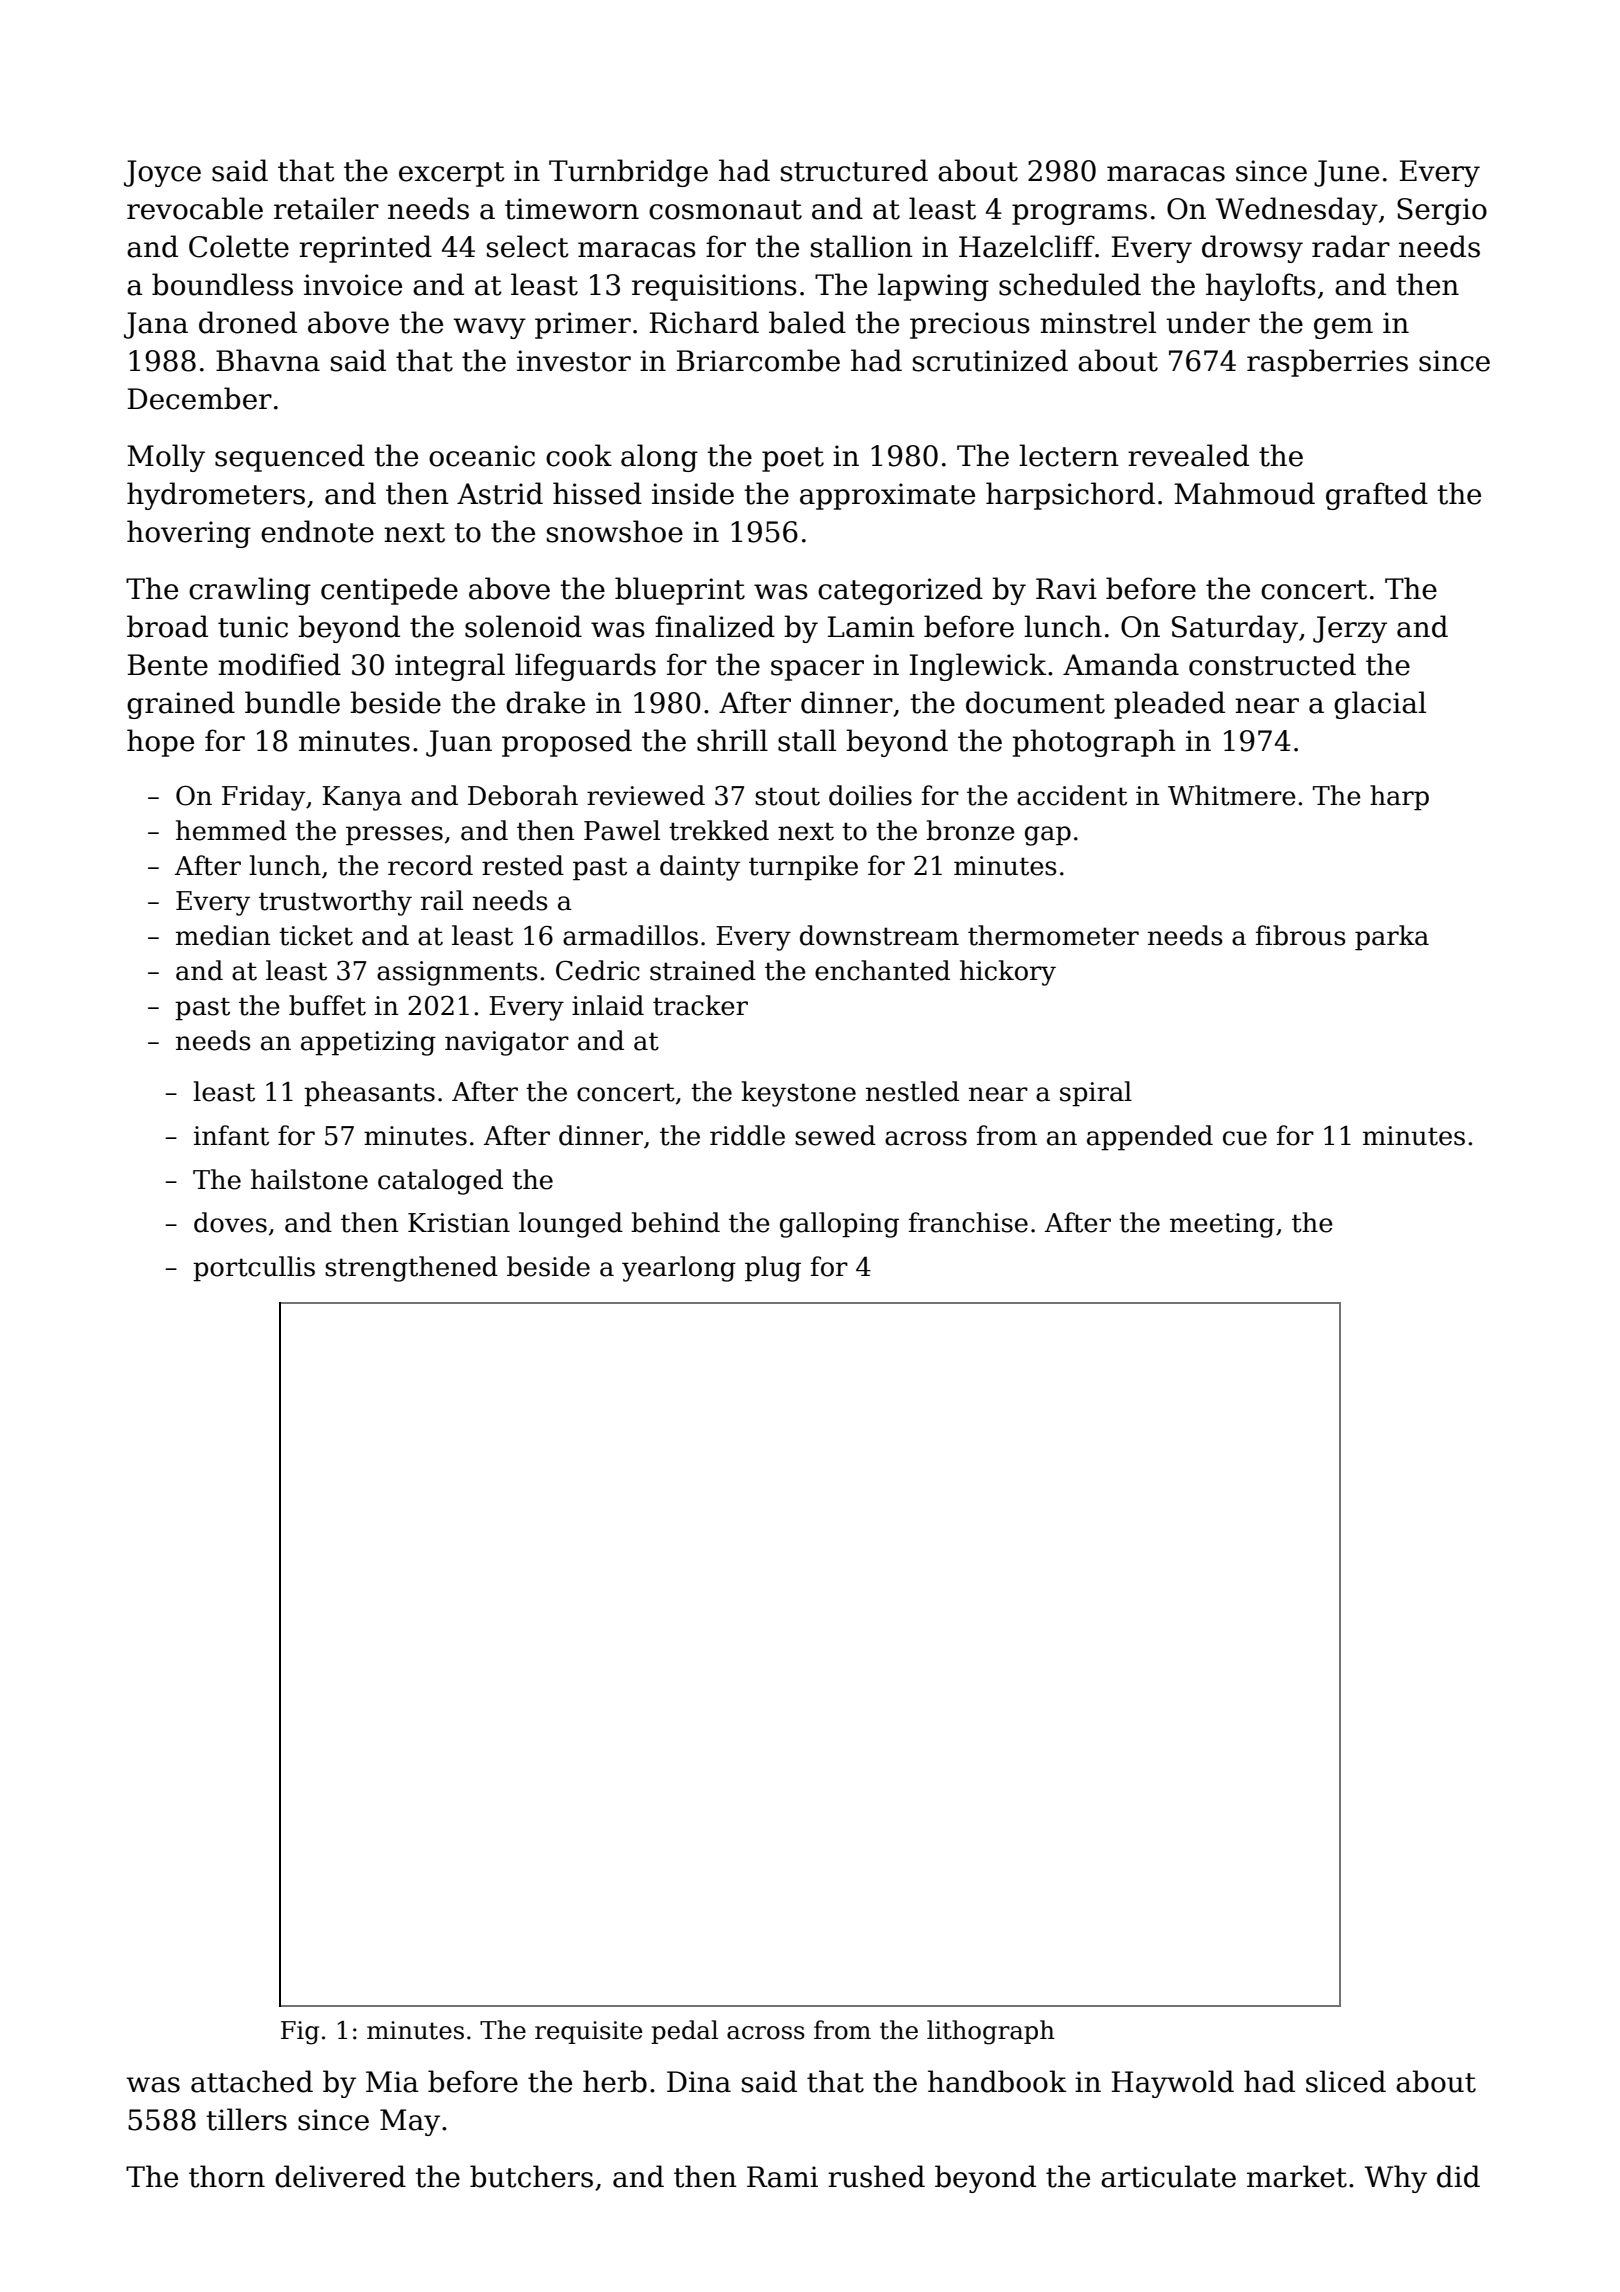 The width and height of the screenshot is (1620, 2292). Describe the element at coordinates (369, 1094) in the screenshot. I see `pheasants` at that location.
